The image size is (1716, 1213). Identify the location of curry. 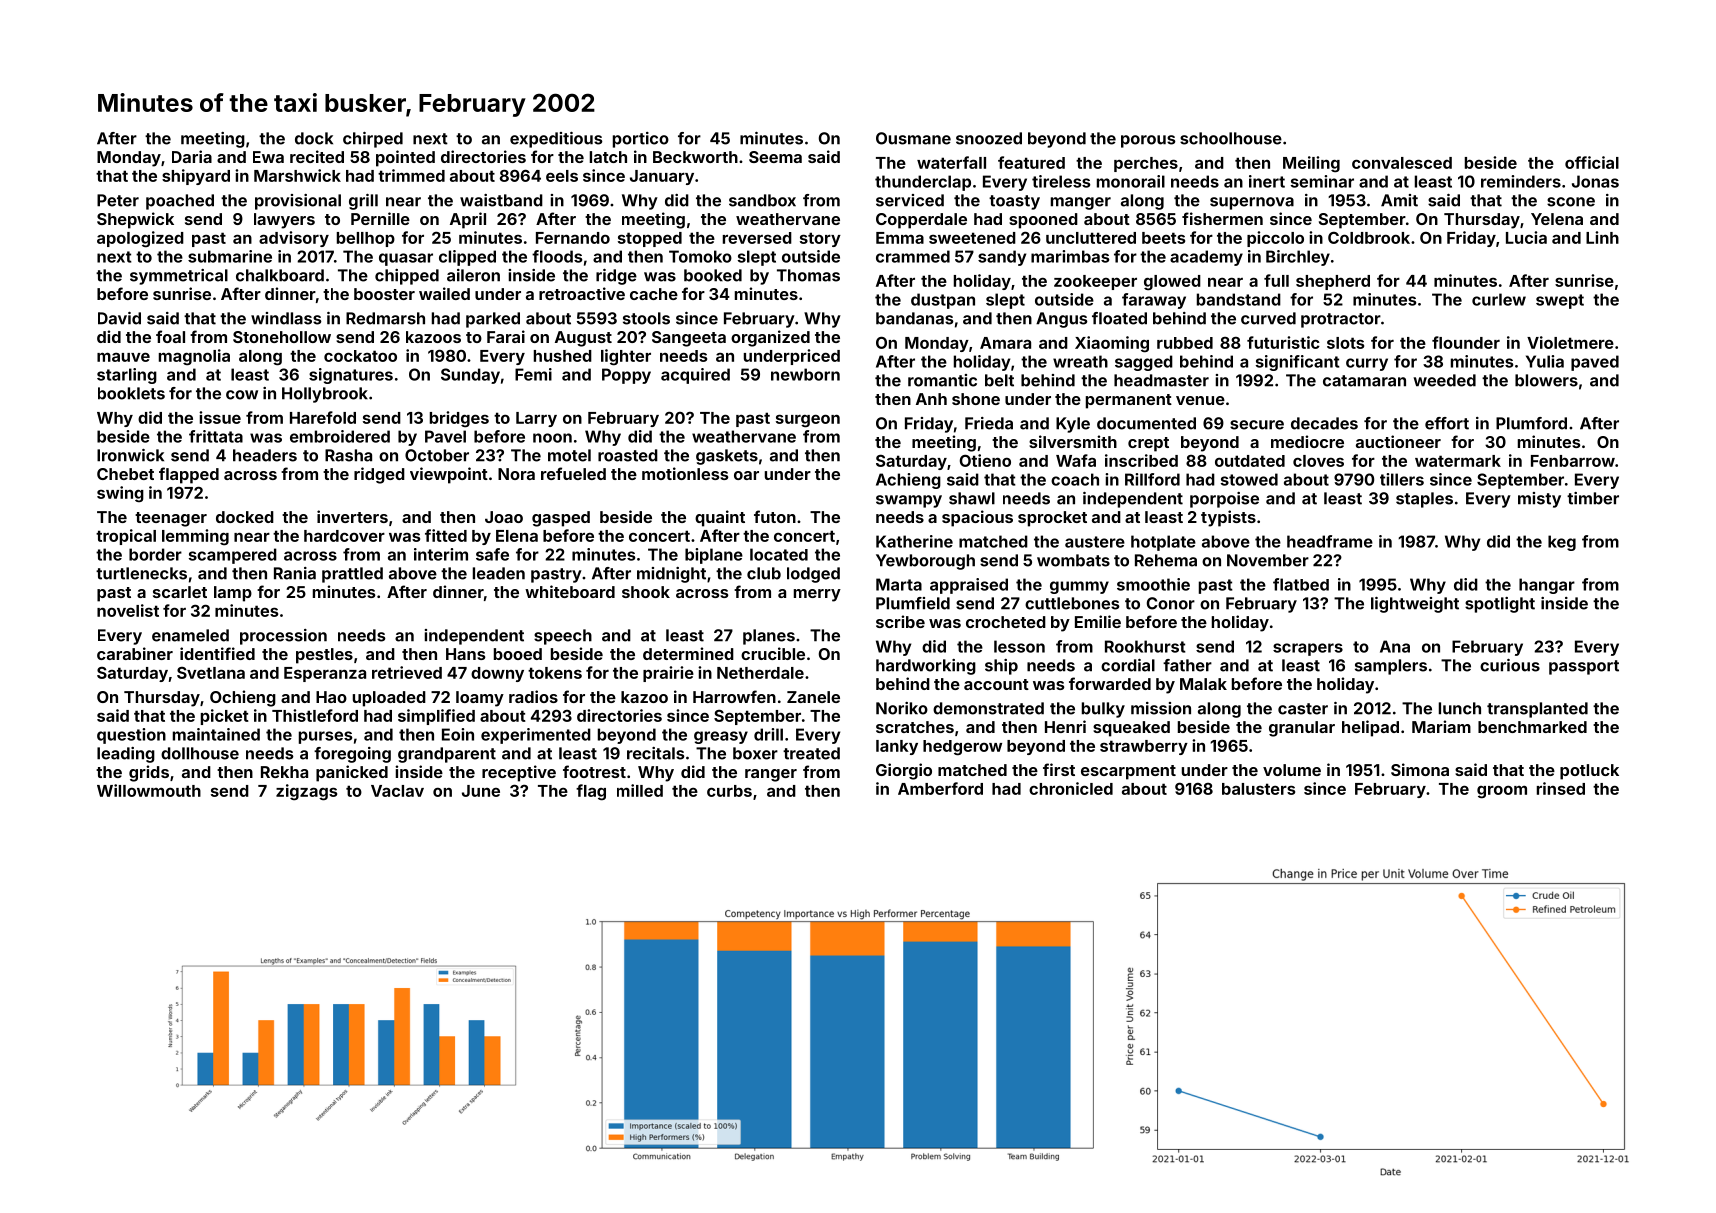
(1367, 364).
